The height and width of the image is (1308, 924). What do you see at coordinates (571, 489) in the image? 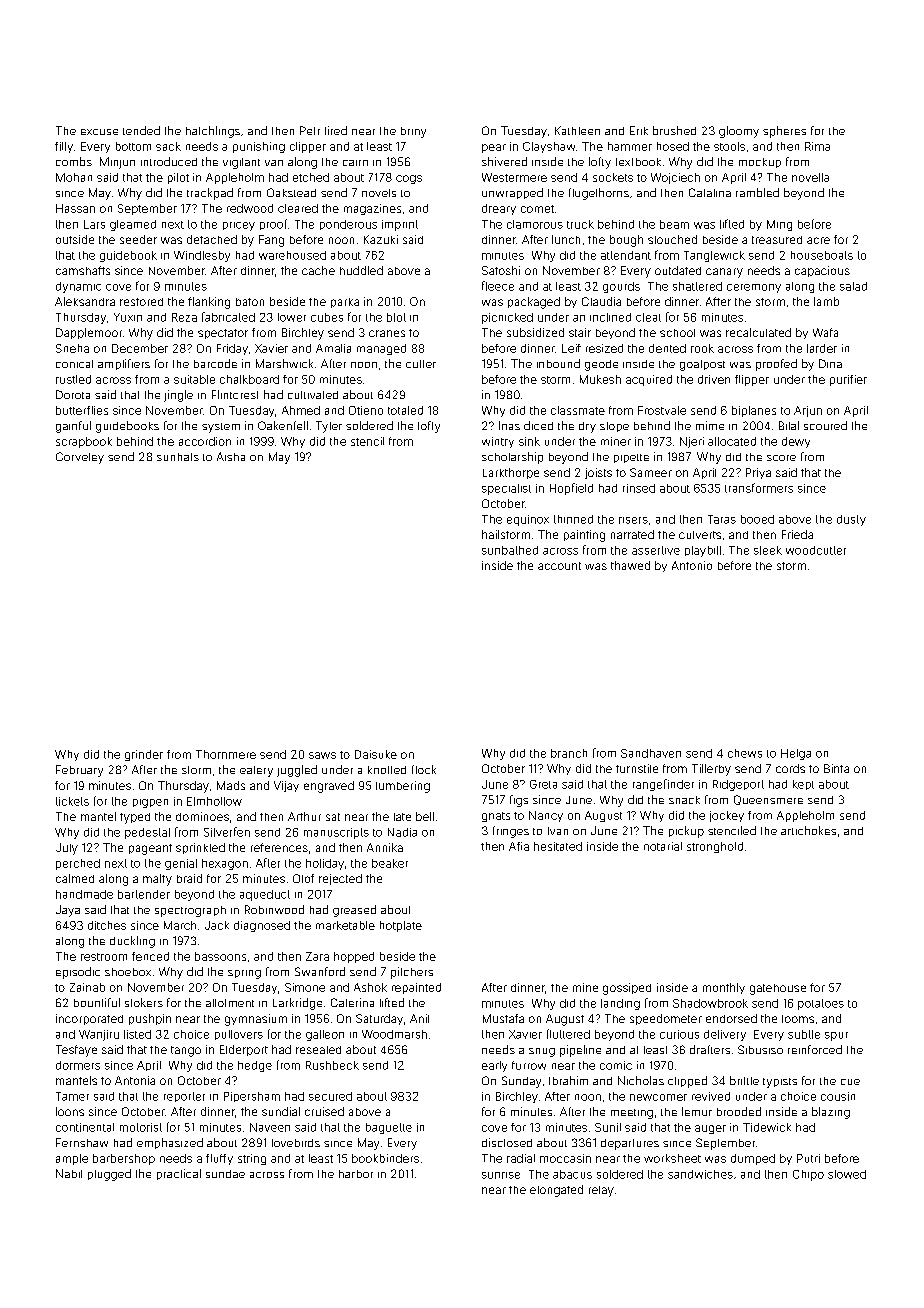
I see `Hopfield` at bounding box center [571, 489].
